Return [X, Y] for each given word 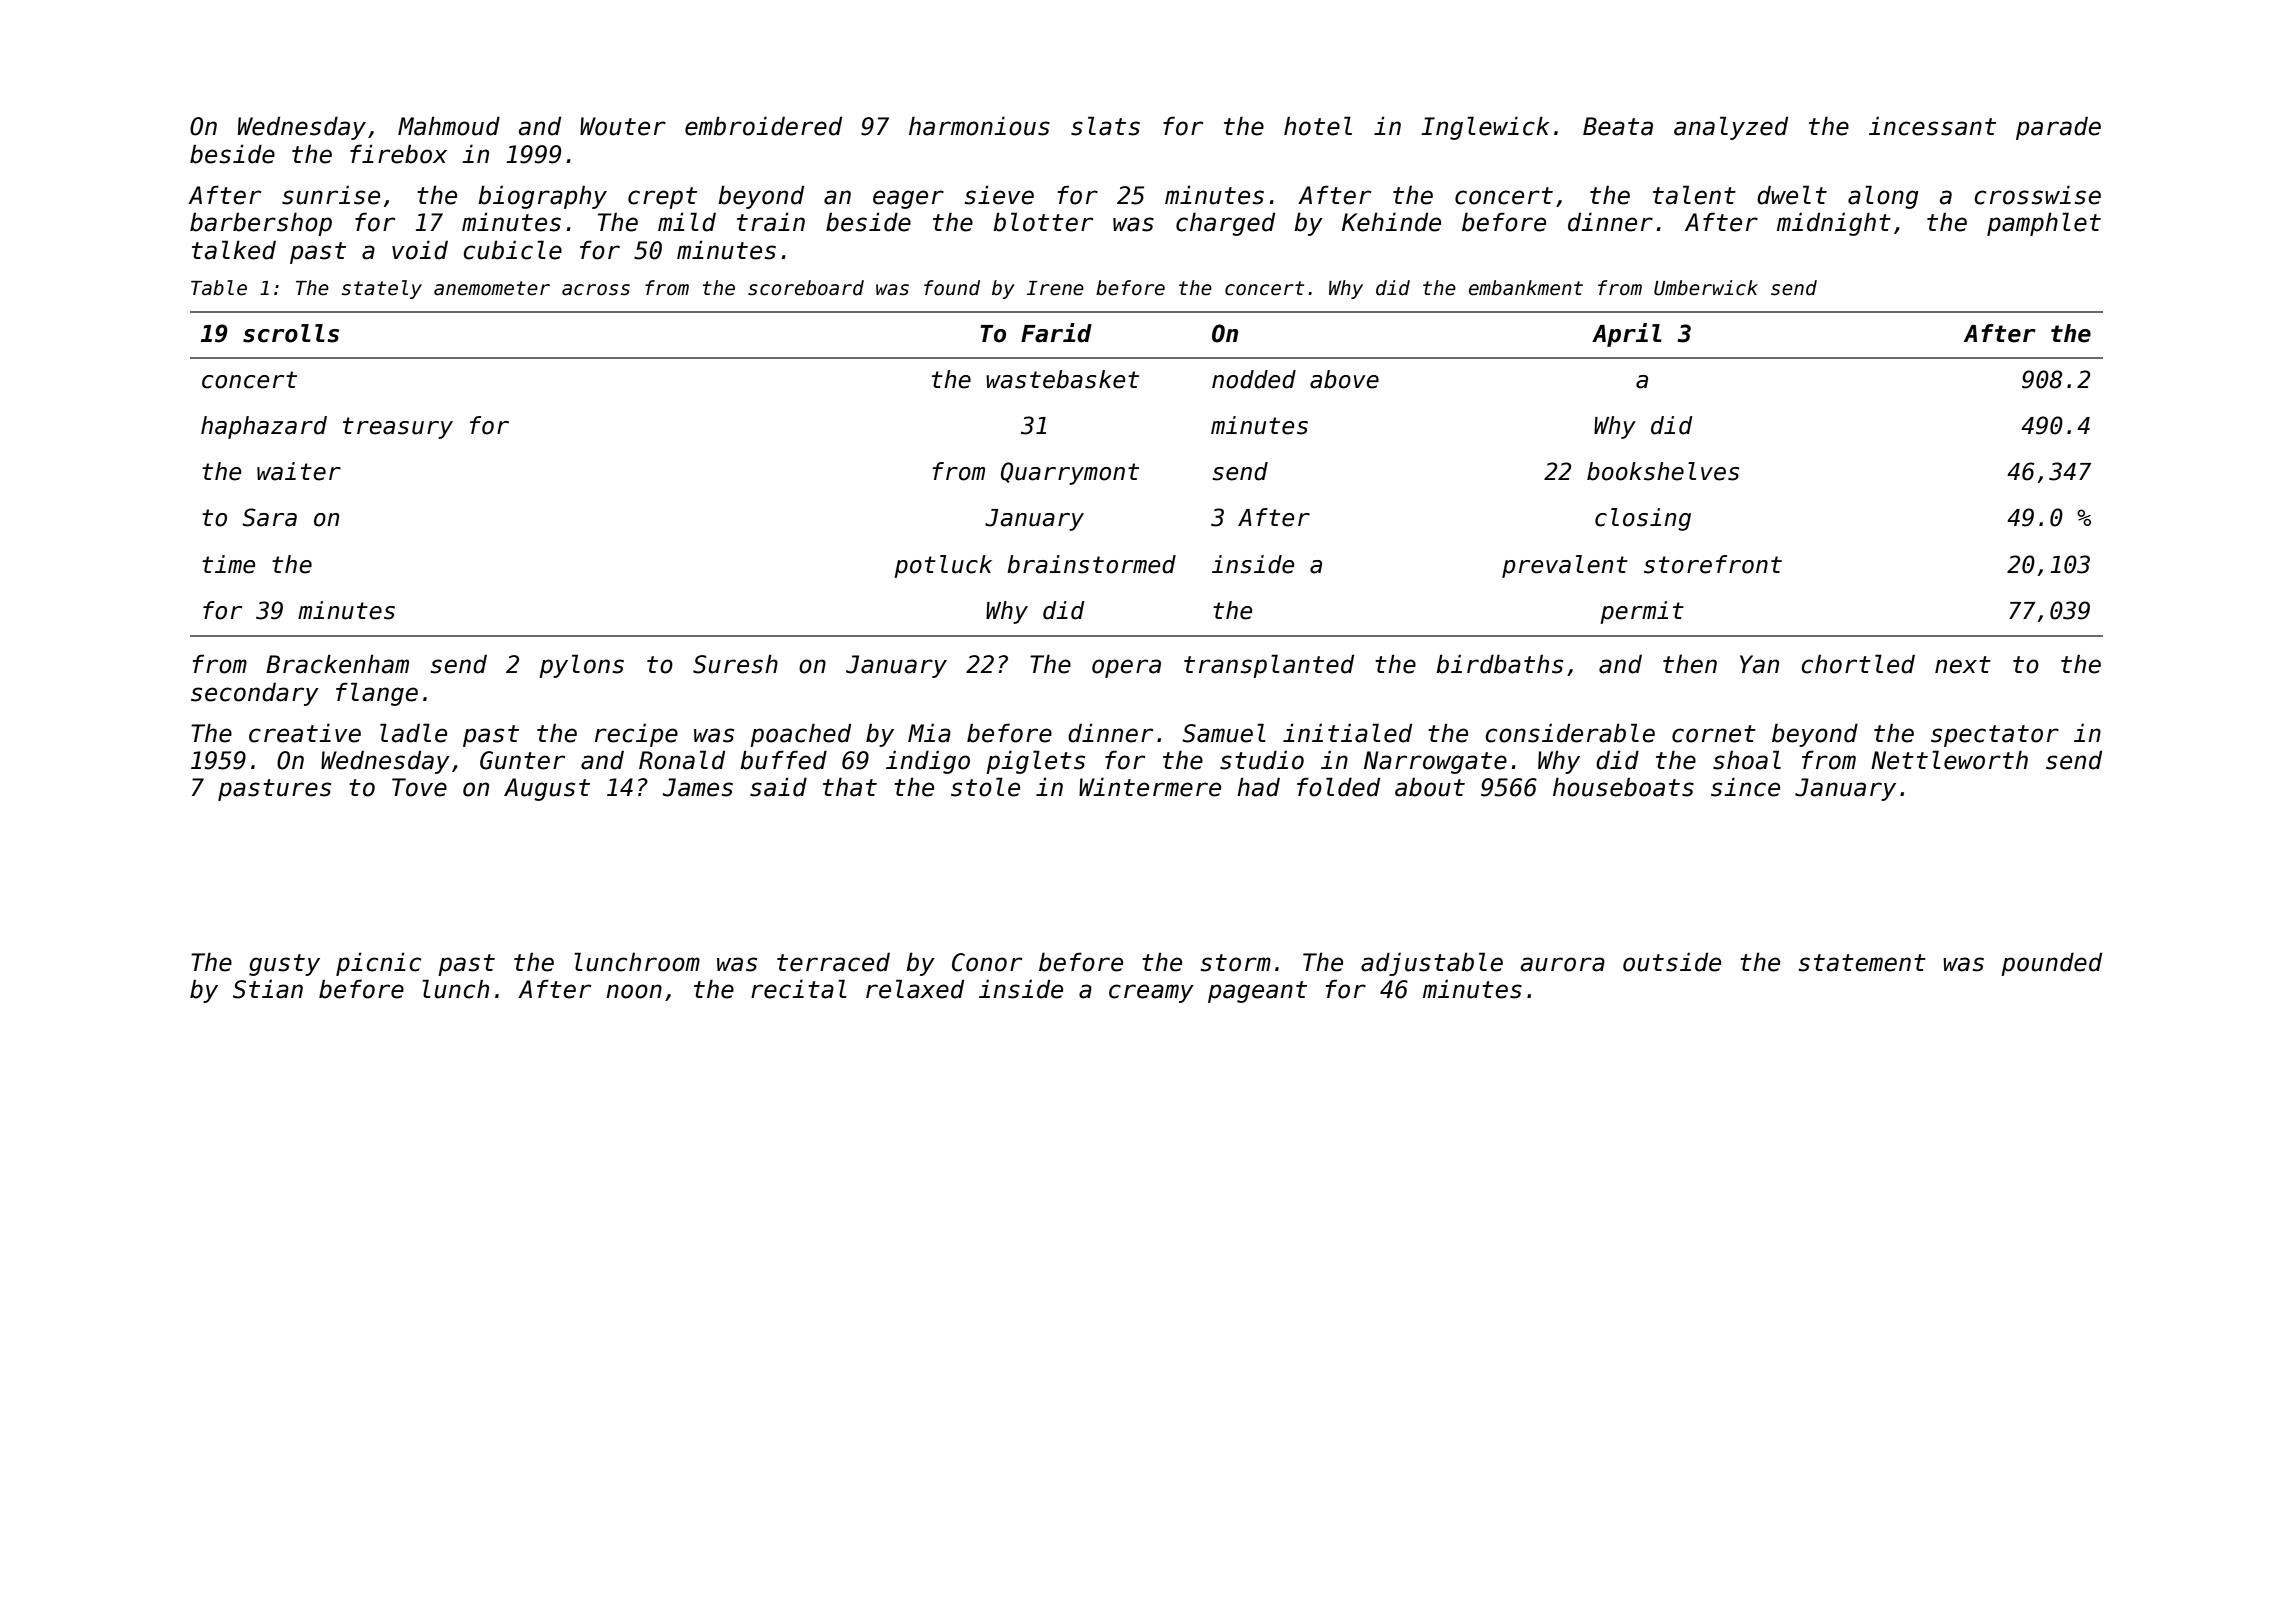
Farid [1056, 333]
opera [1126, 668]
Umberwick [1706, 288]
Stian [268, 989]
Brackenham [337, 664]
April [1627, 335]
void [420, 250]
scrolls [291, 333]
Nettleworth [1949, 760]
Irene [1055, 288]
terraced [833, 962]
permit [1642, 612]
